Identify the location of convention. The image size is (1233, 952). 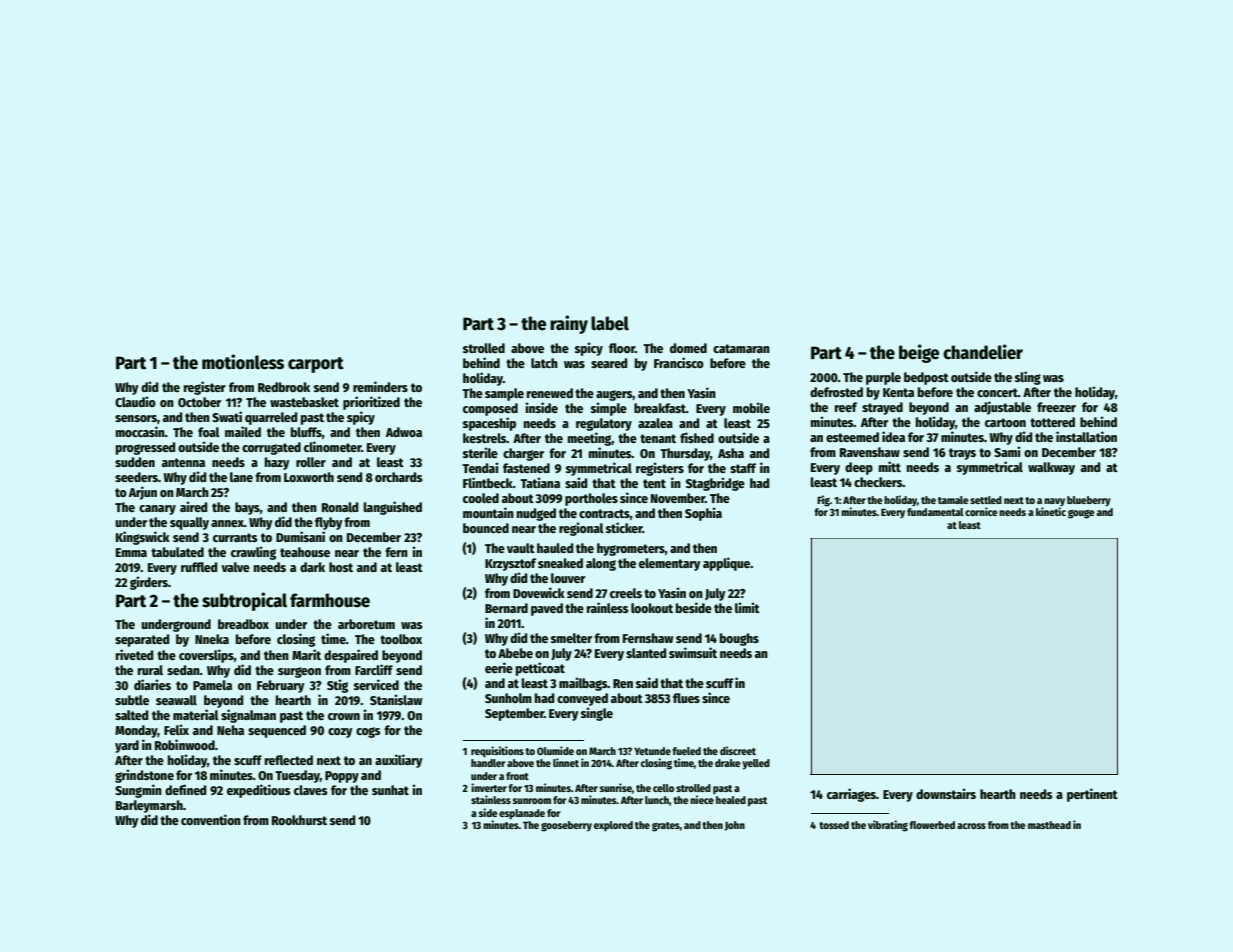
(211, 819).
